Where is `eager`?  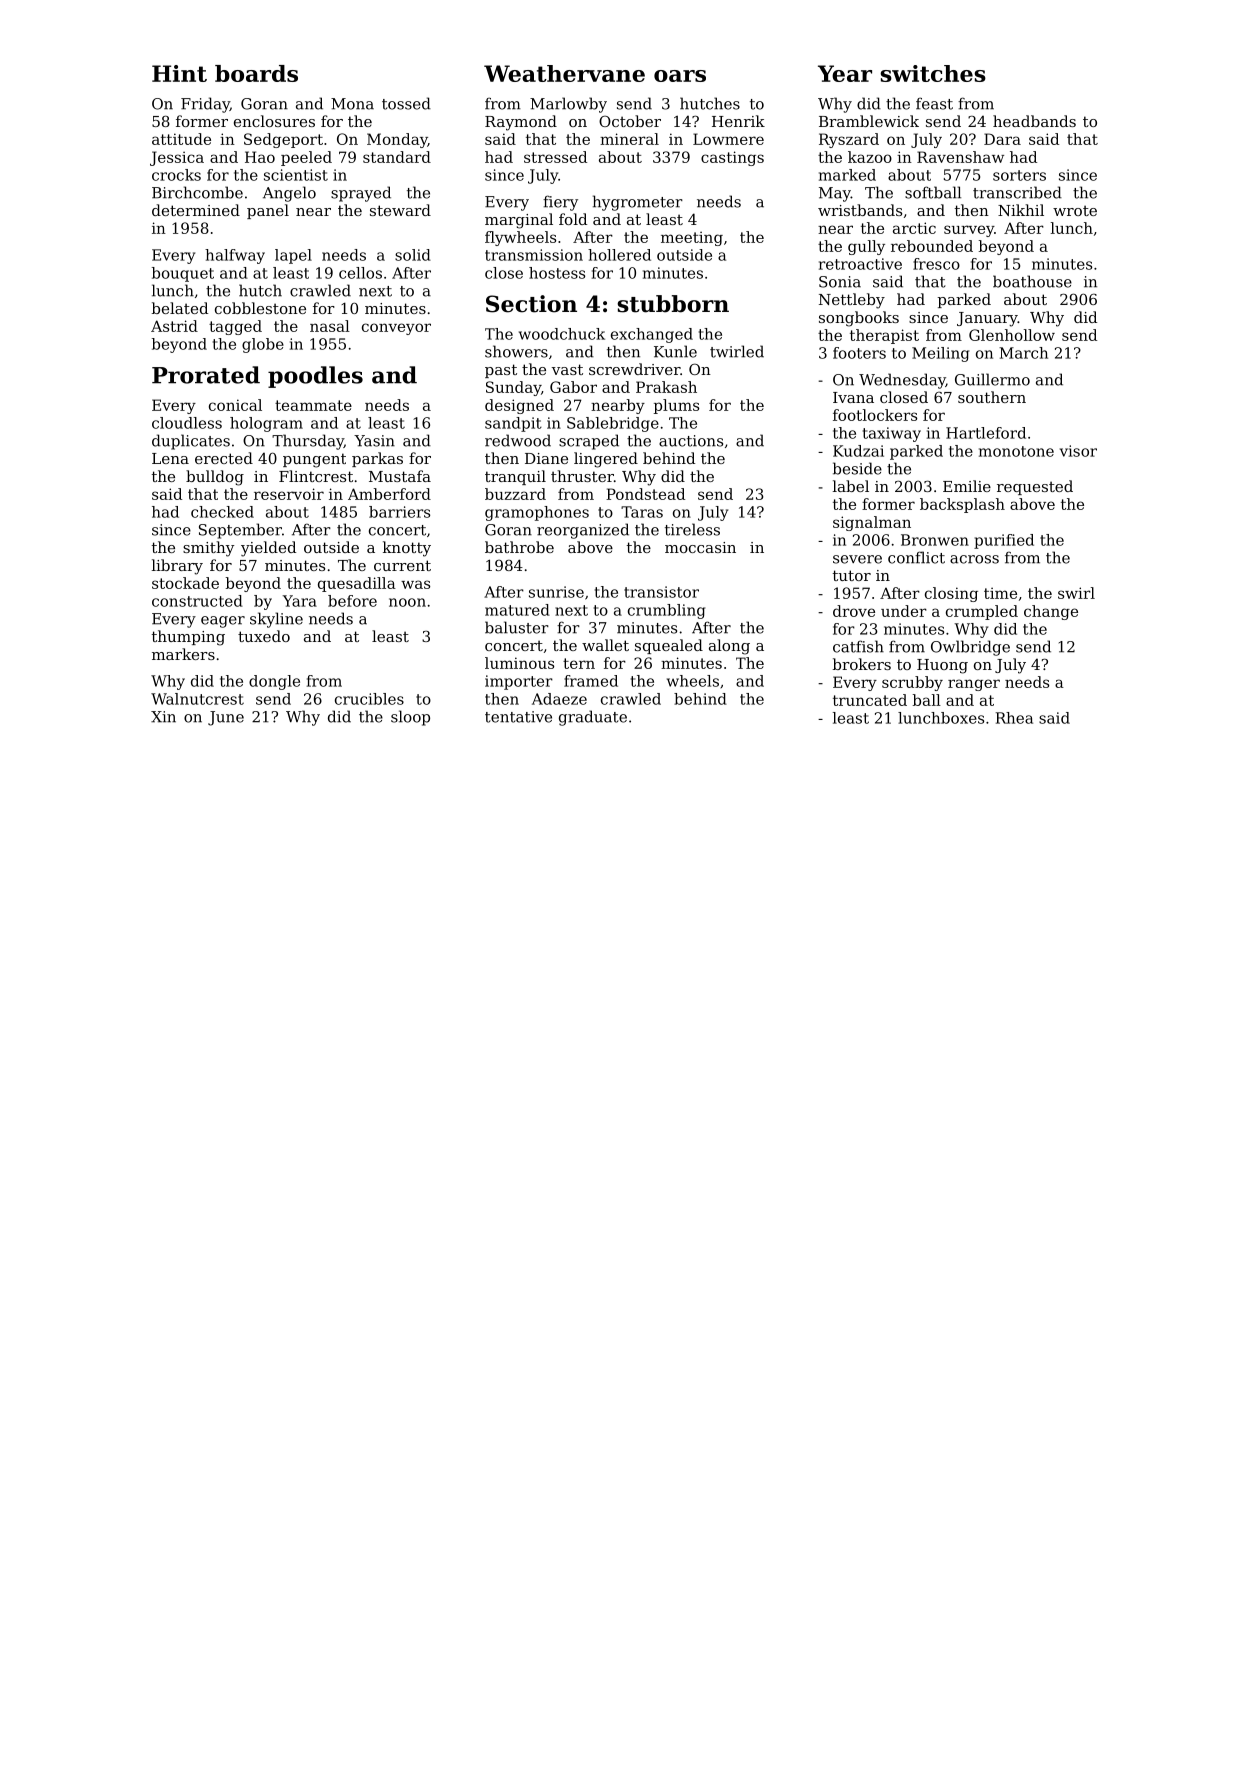 eager is located at coordinates (223, 622).
